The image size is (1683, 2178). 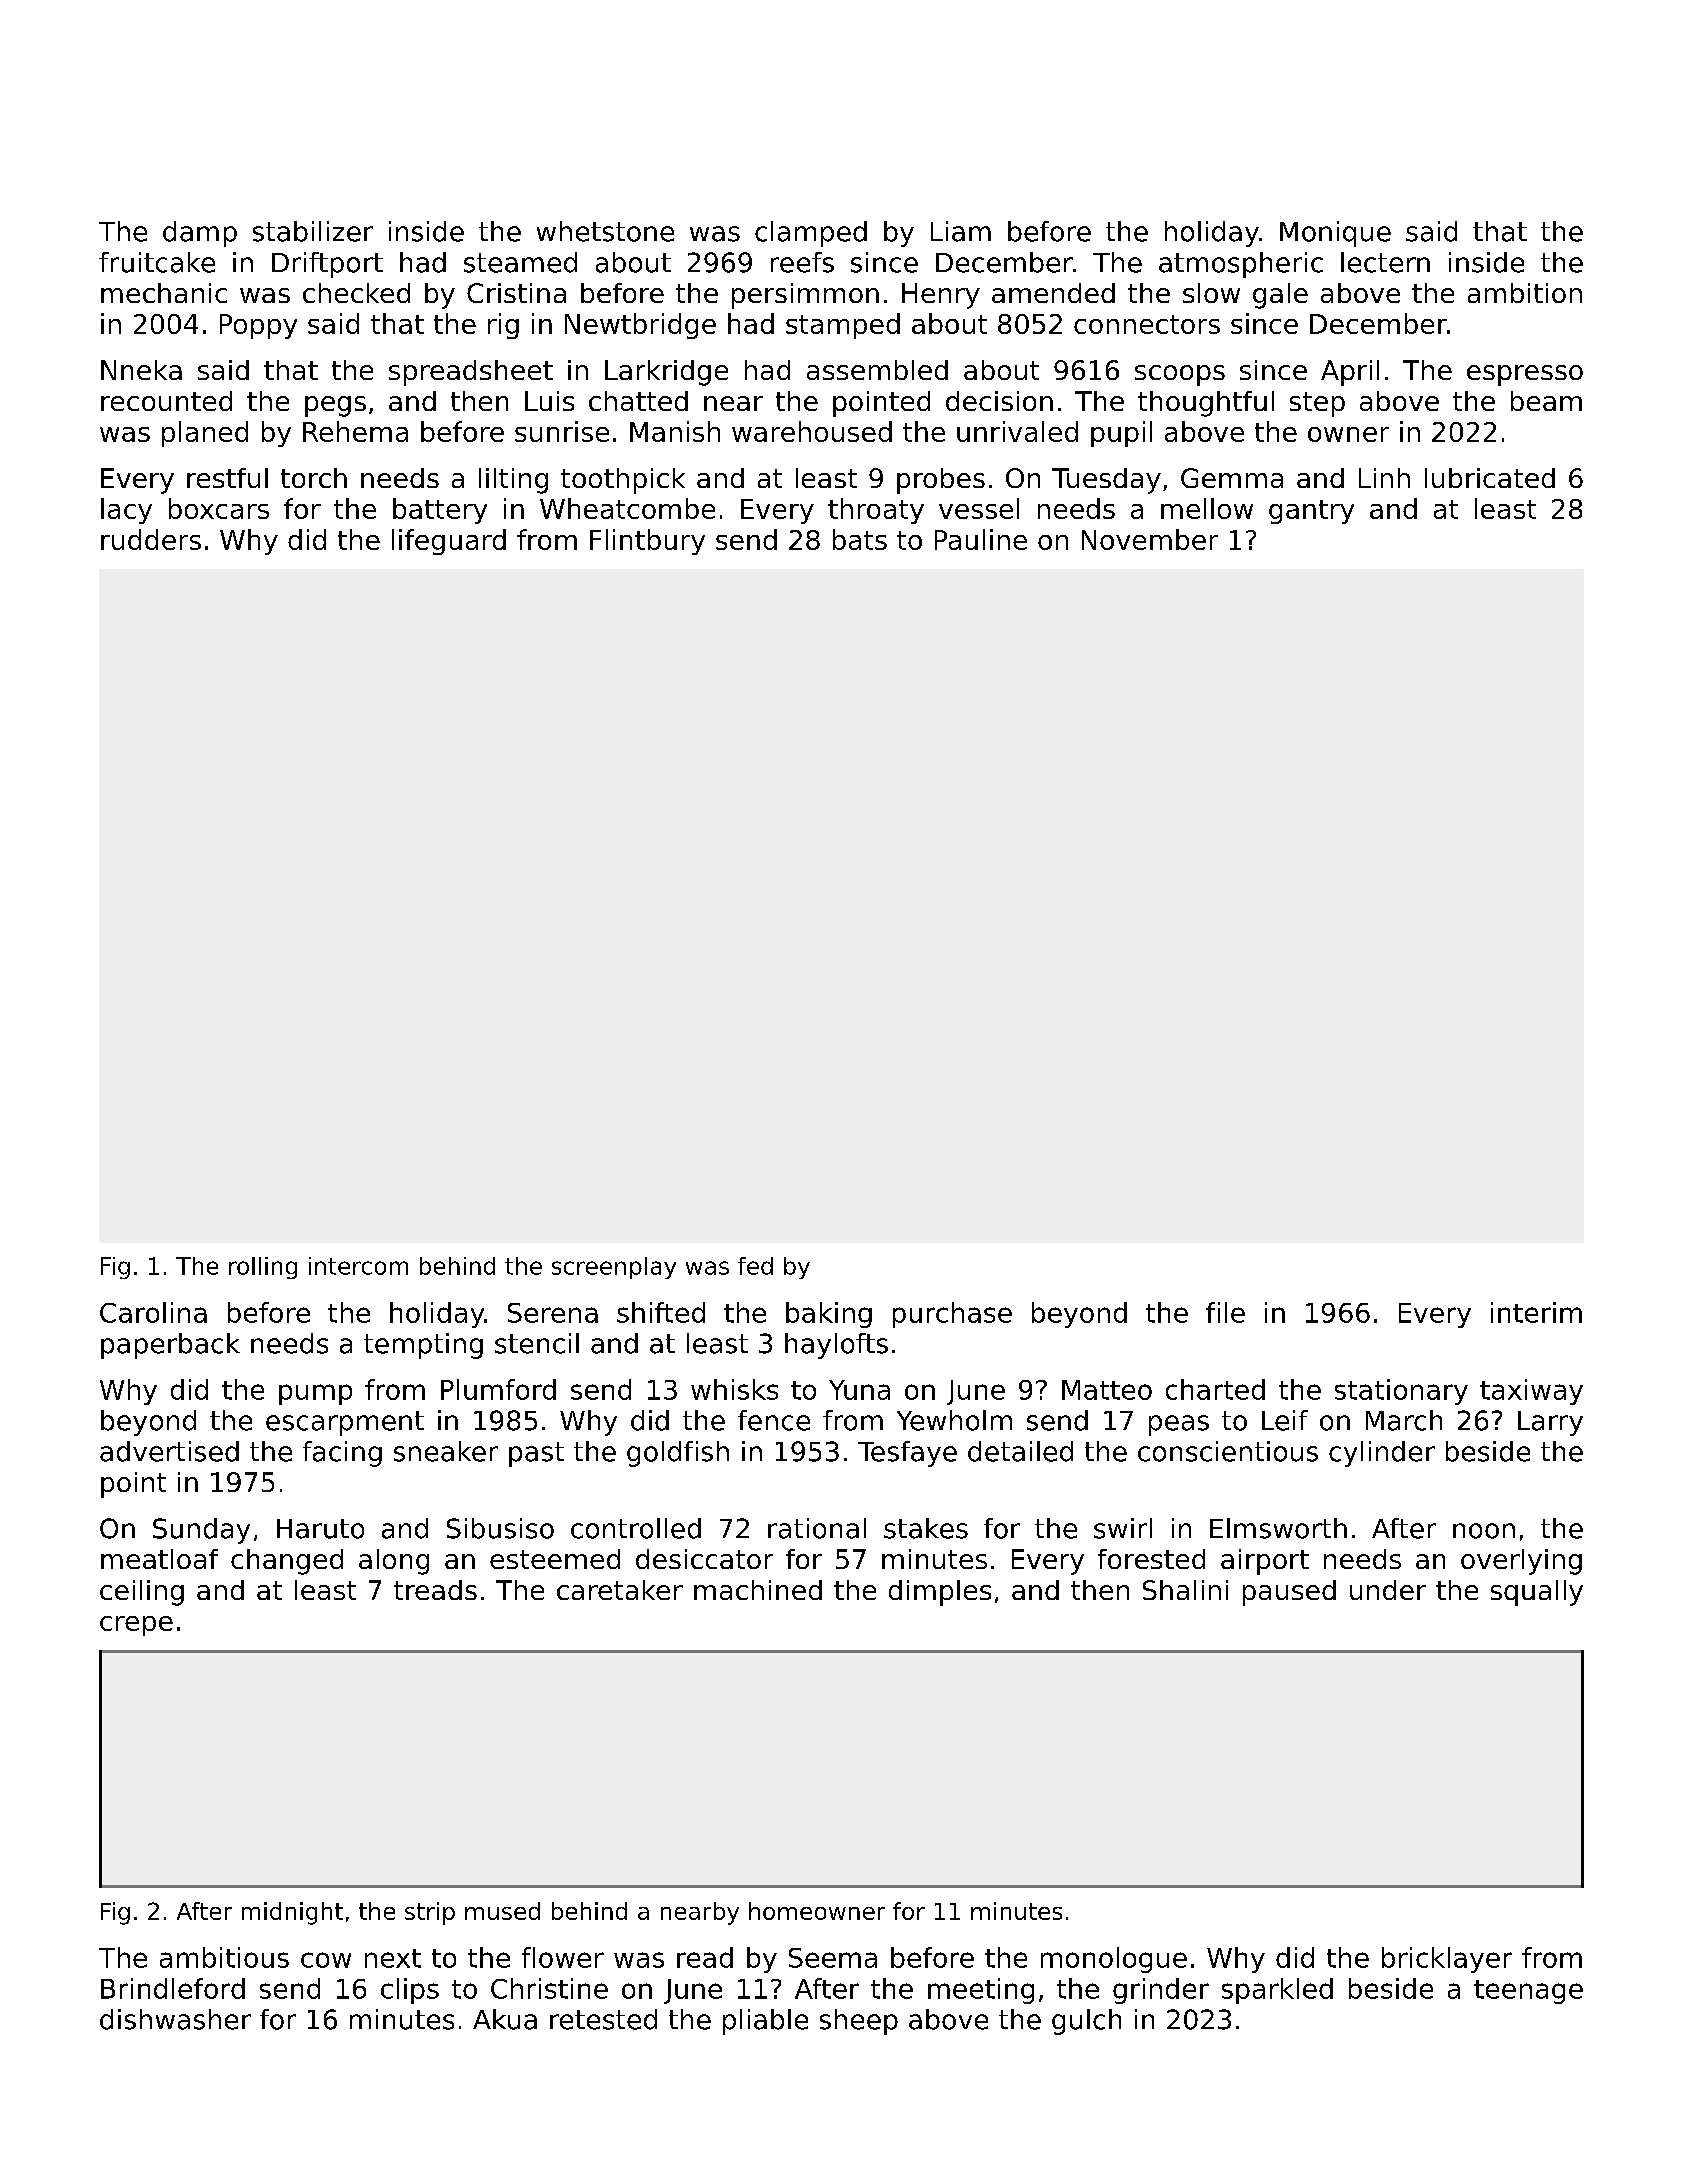 I want to click on under, so click(x=1388, y=1590).
